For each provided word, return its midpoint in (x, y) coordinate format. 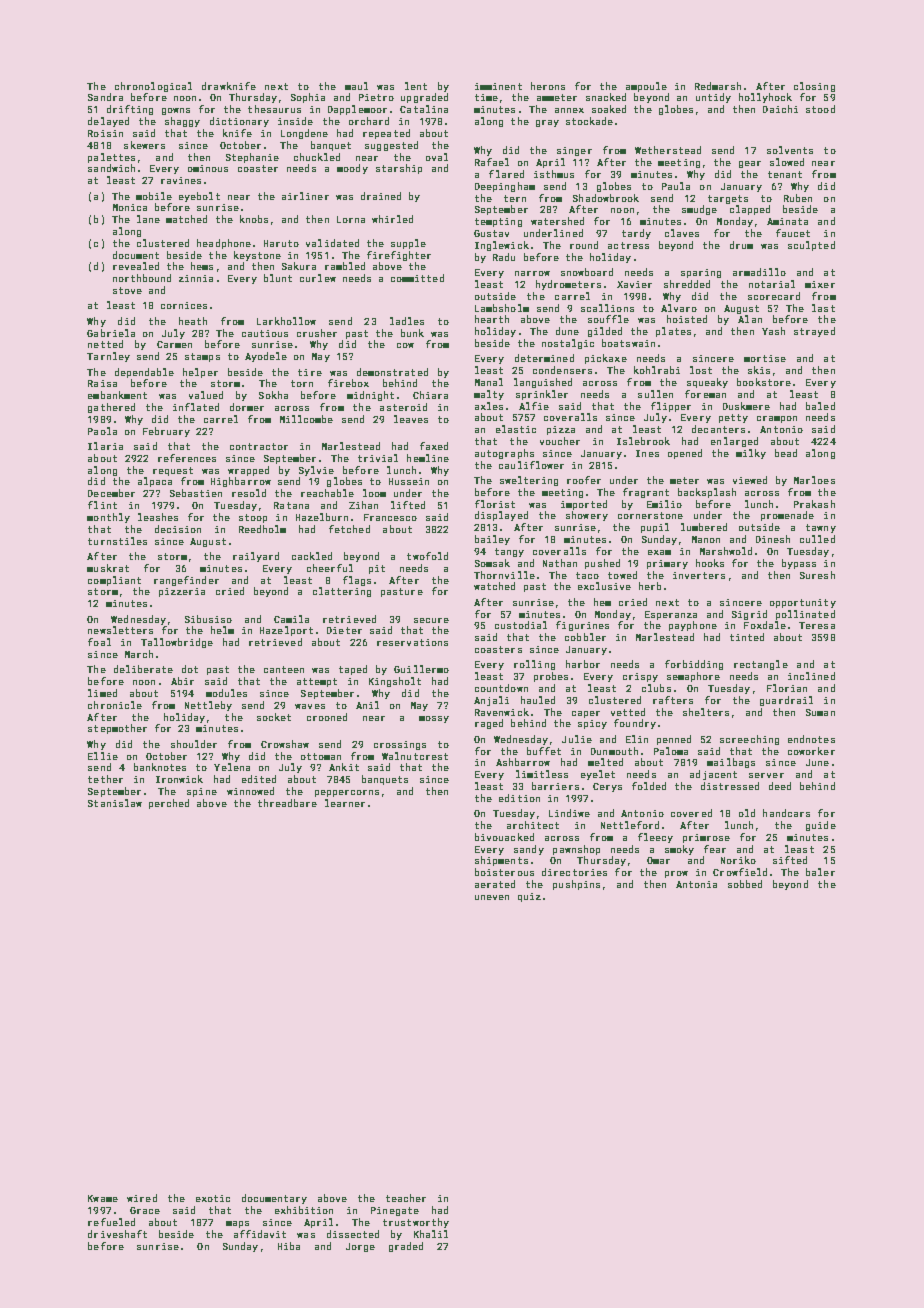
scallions (607, 308)
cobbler (585, 637)
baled (820, 406)
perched (169, 804)
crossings (400, 745)
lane (148, 219)
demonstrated (392, 372)
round (584, 245)
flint (102, 505)
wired (142, 1198)
